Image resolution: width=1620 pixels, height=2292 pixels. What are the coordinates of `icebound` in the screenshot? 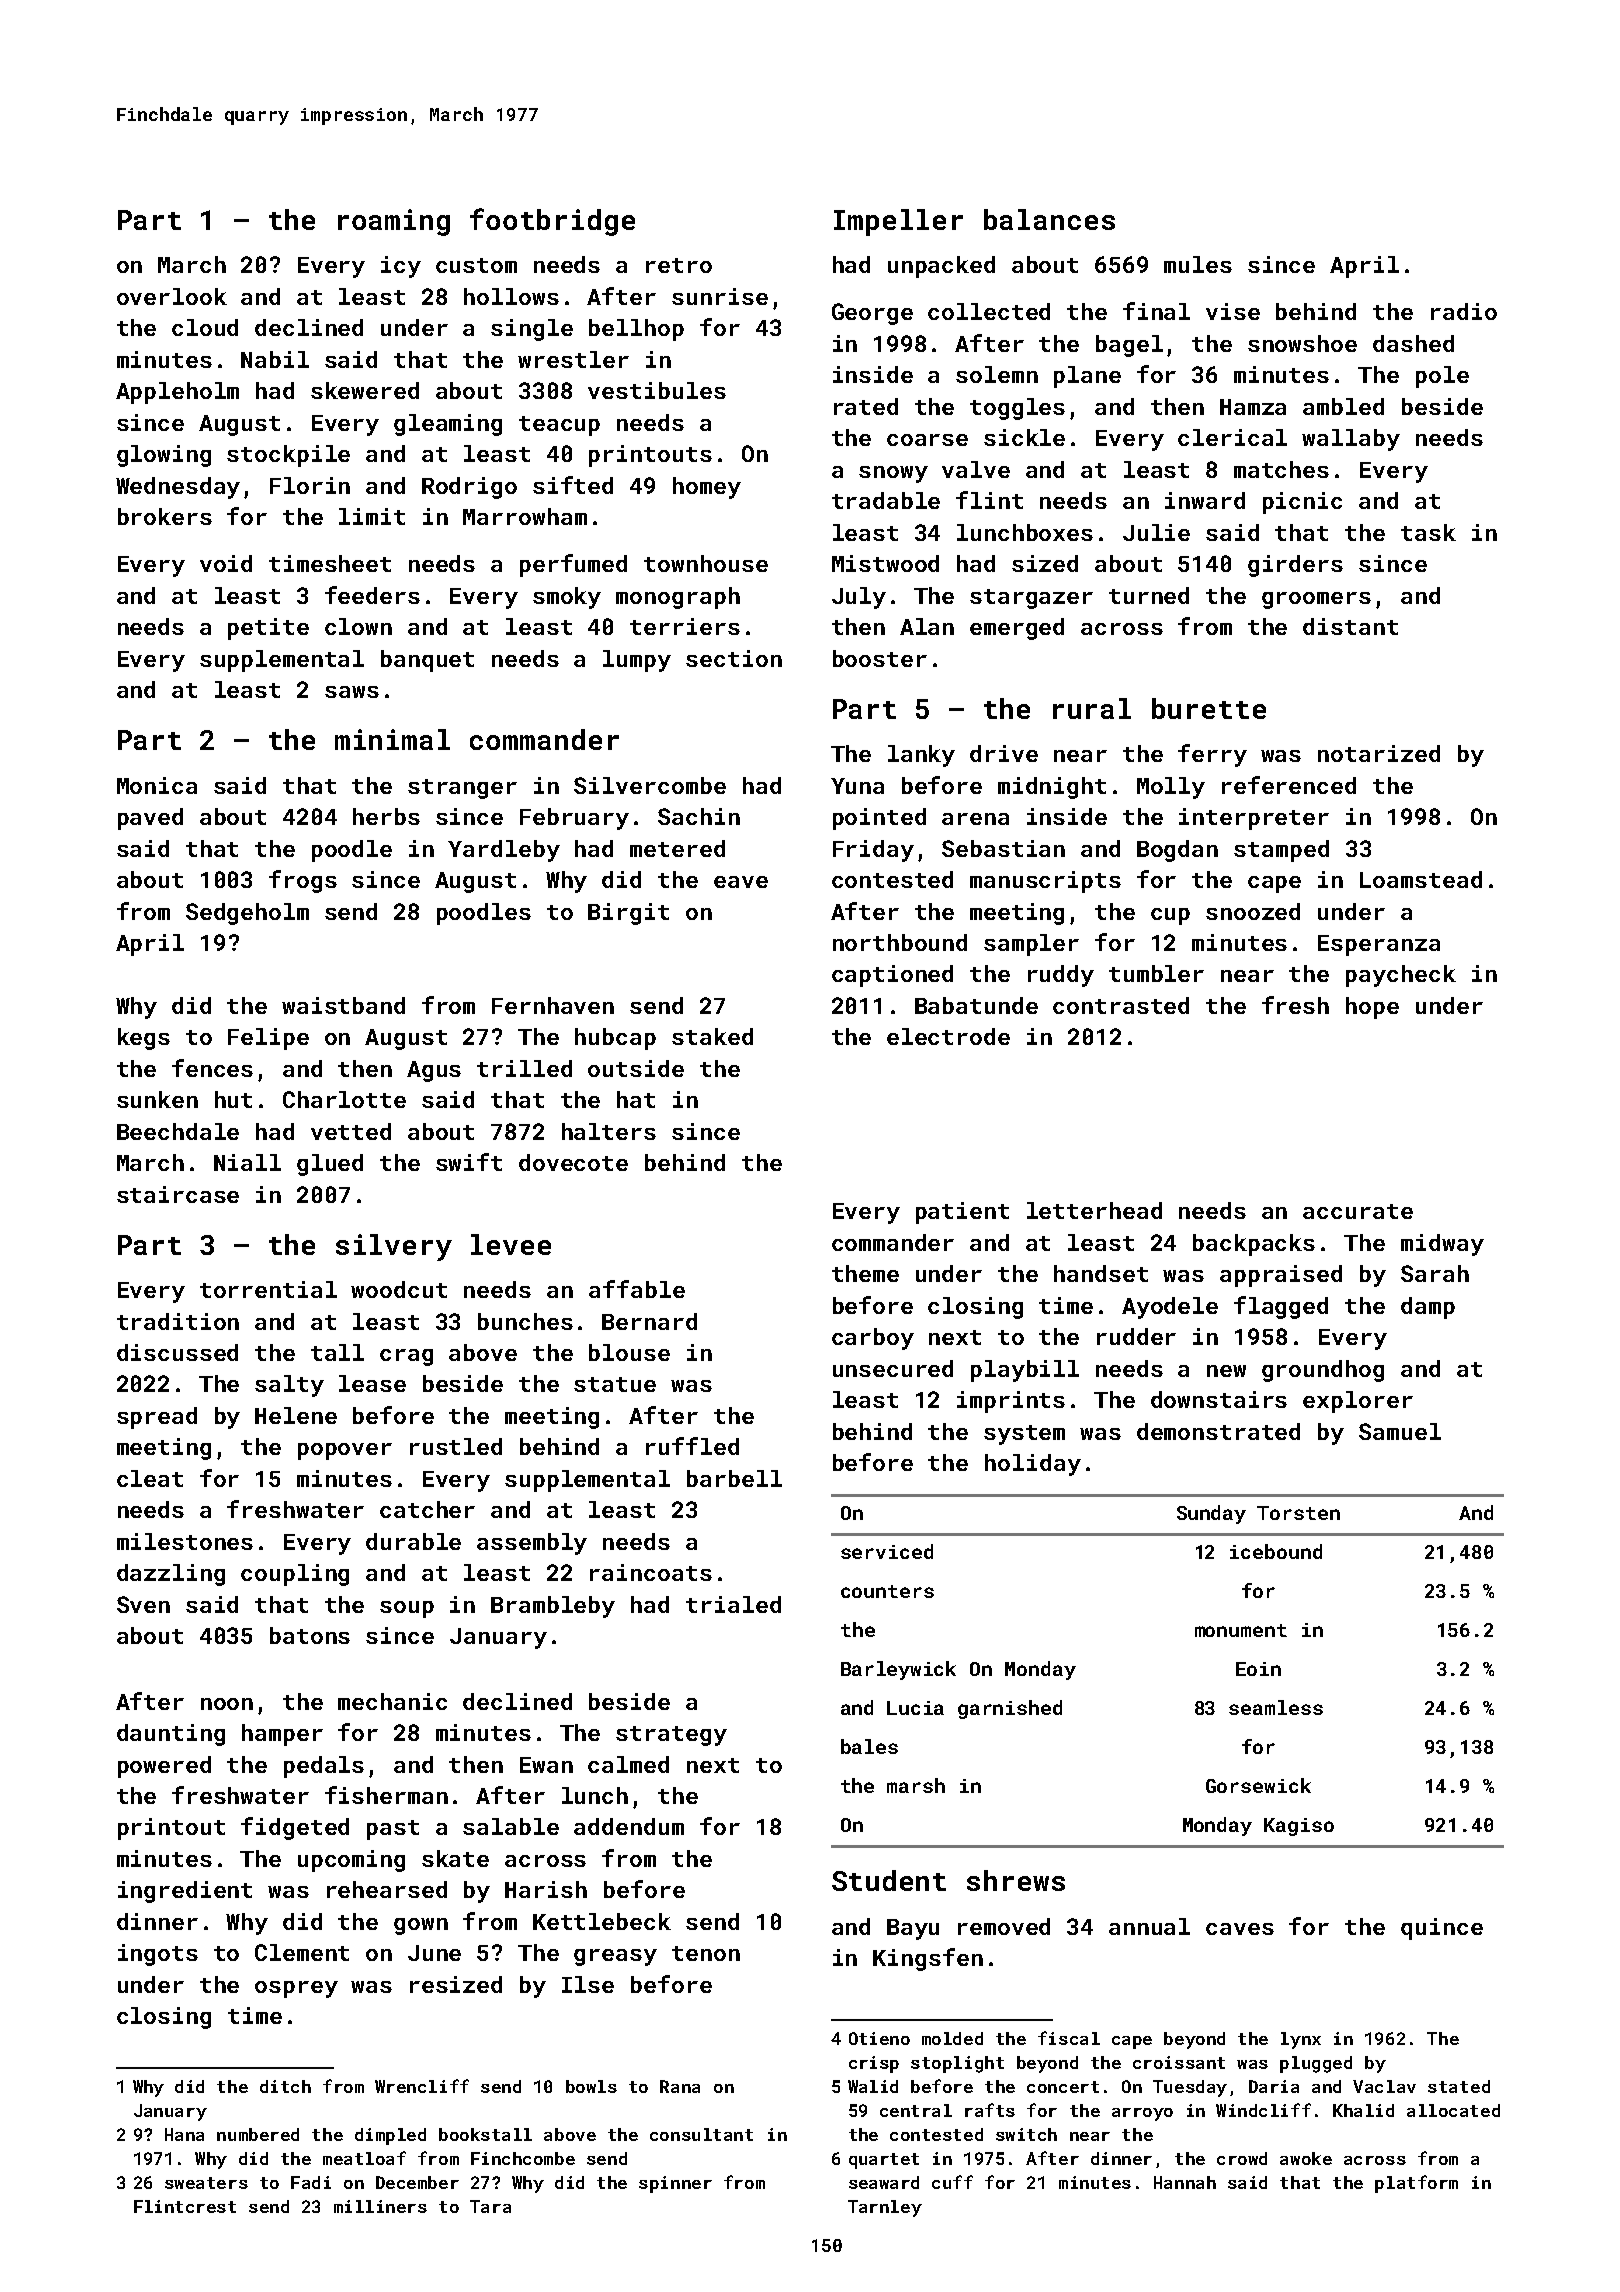 It's located at (1276, 1551).
